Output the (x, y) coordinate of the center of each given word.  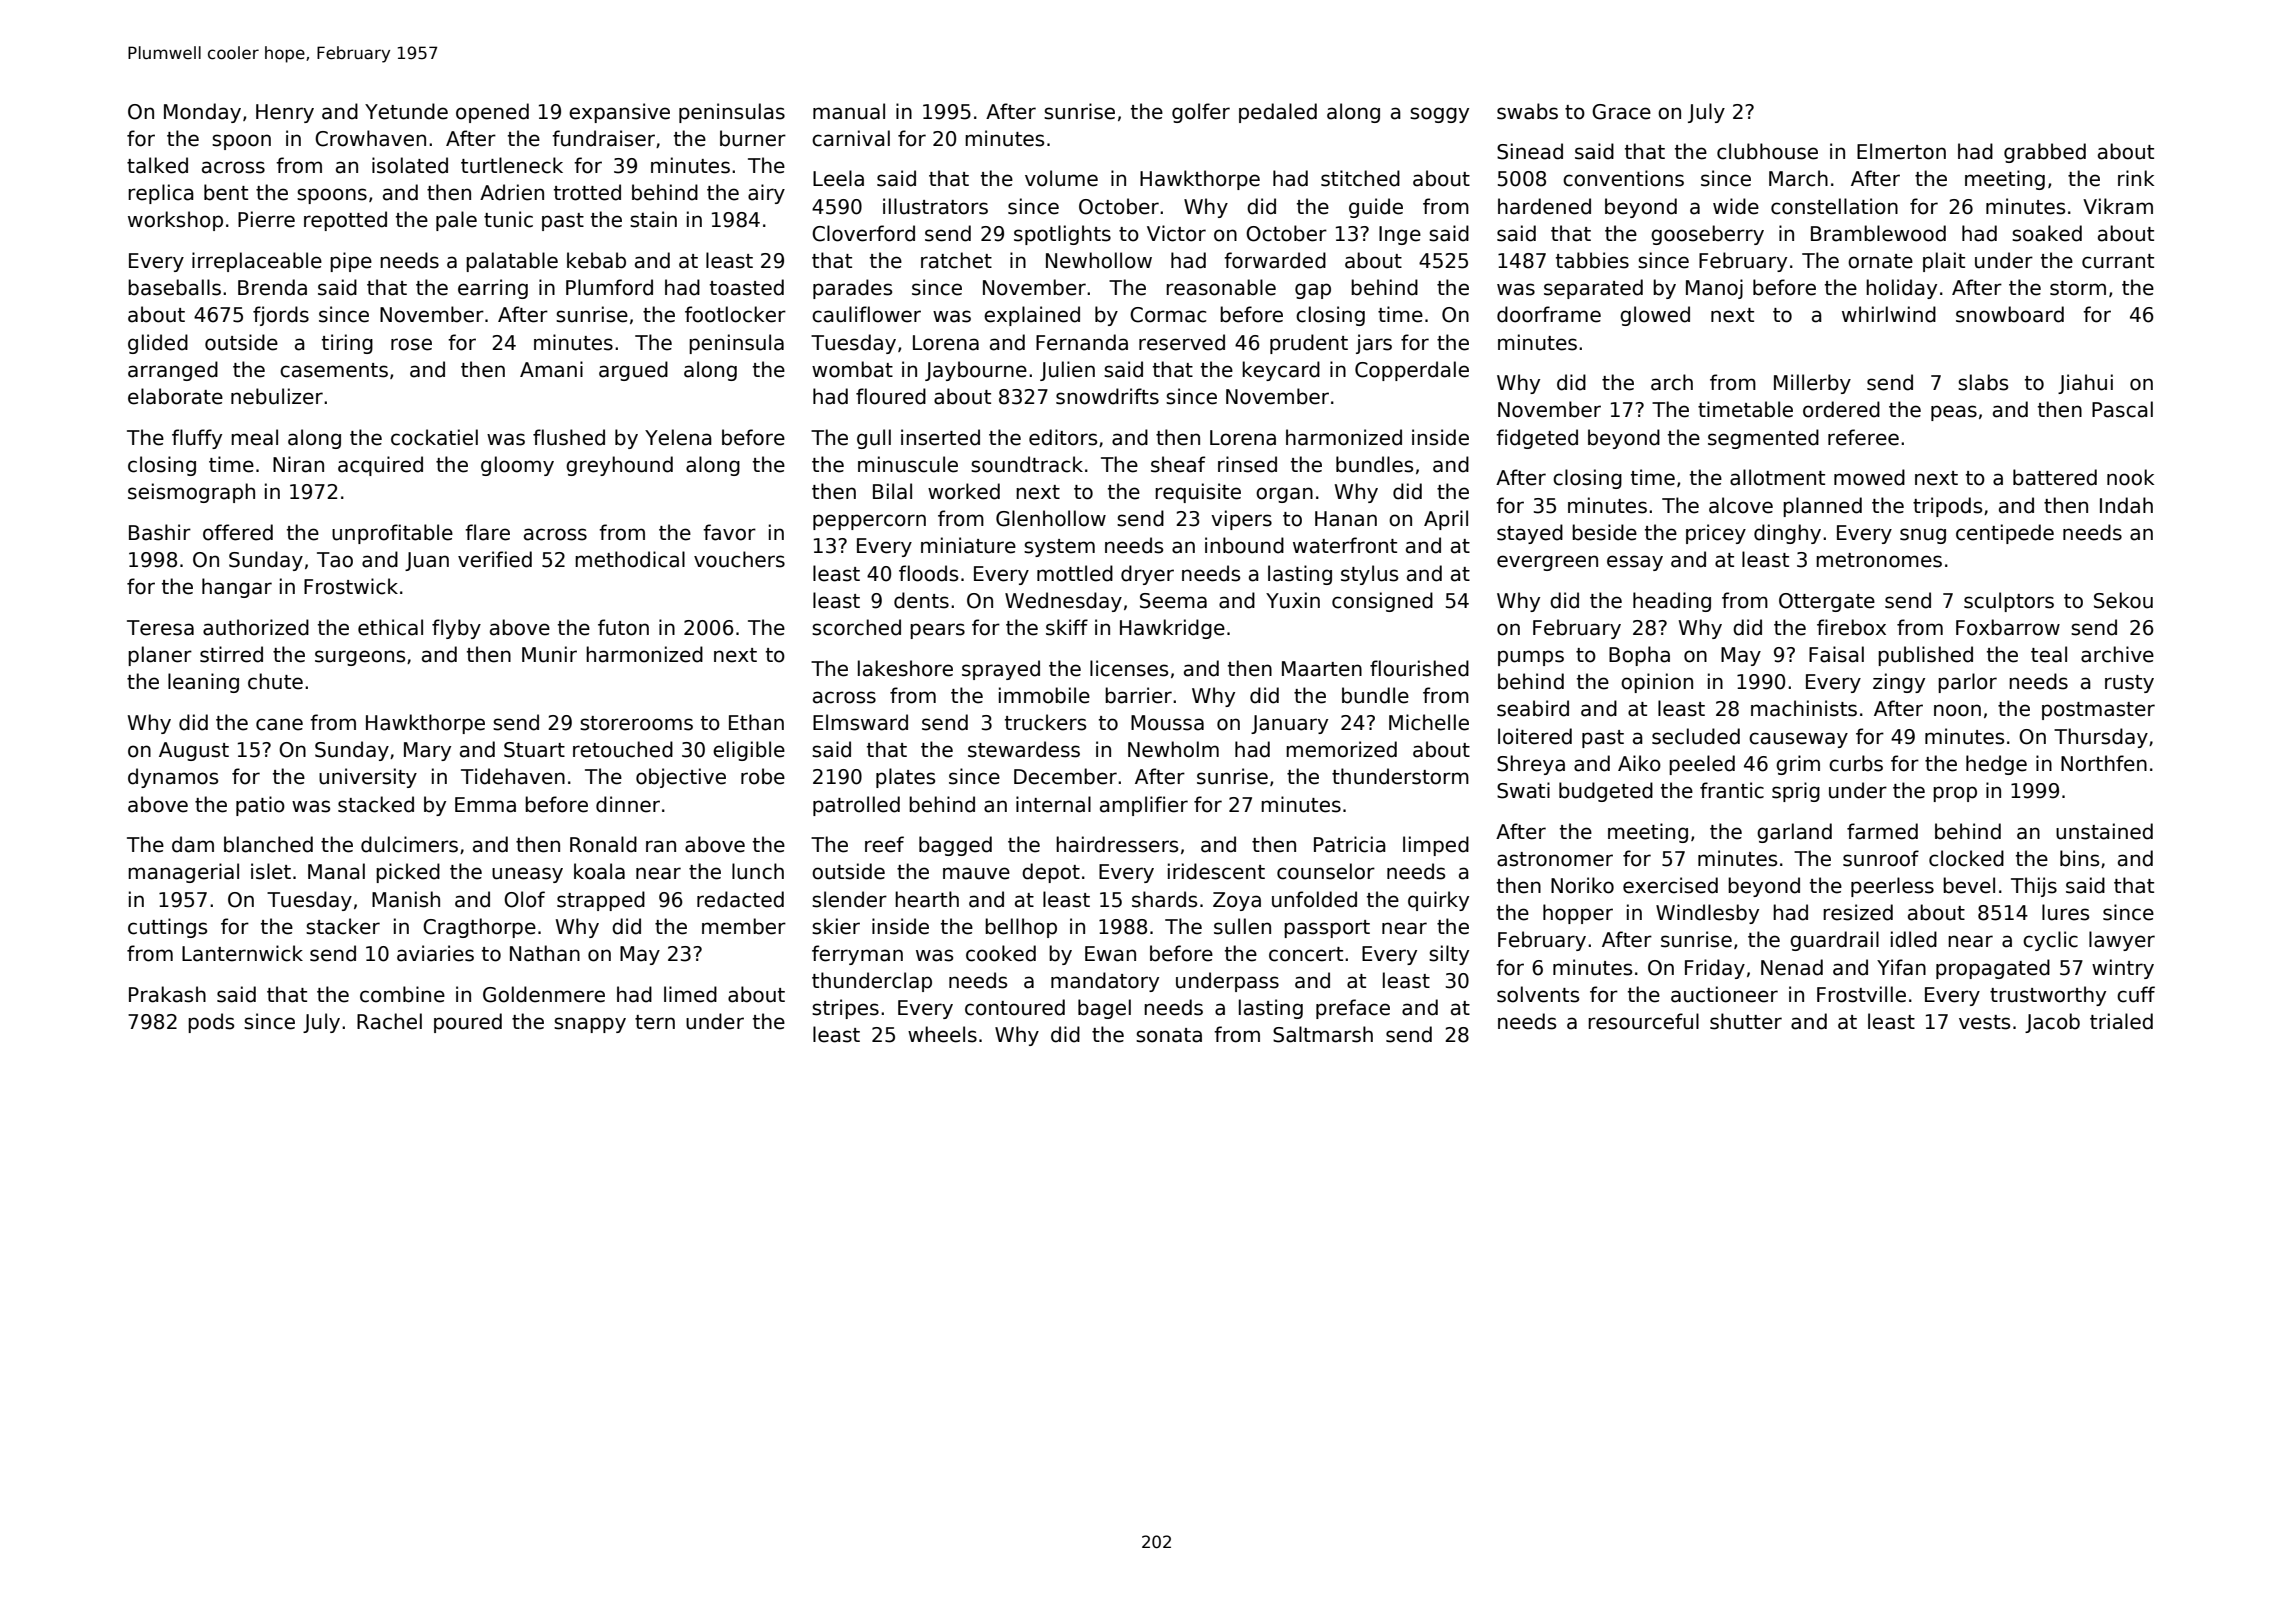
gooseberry (1707, 235)
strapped (601, 901)
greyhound (619, 466)
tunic (508, 219)
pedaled (1278, 113)
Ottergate (1827, 602)
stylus (1369, 575)
